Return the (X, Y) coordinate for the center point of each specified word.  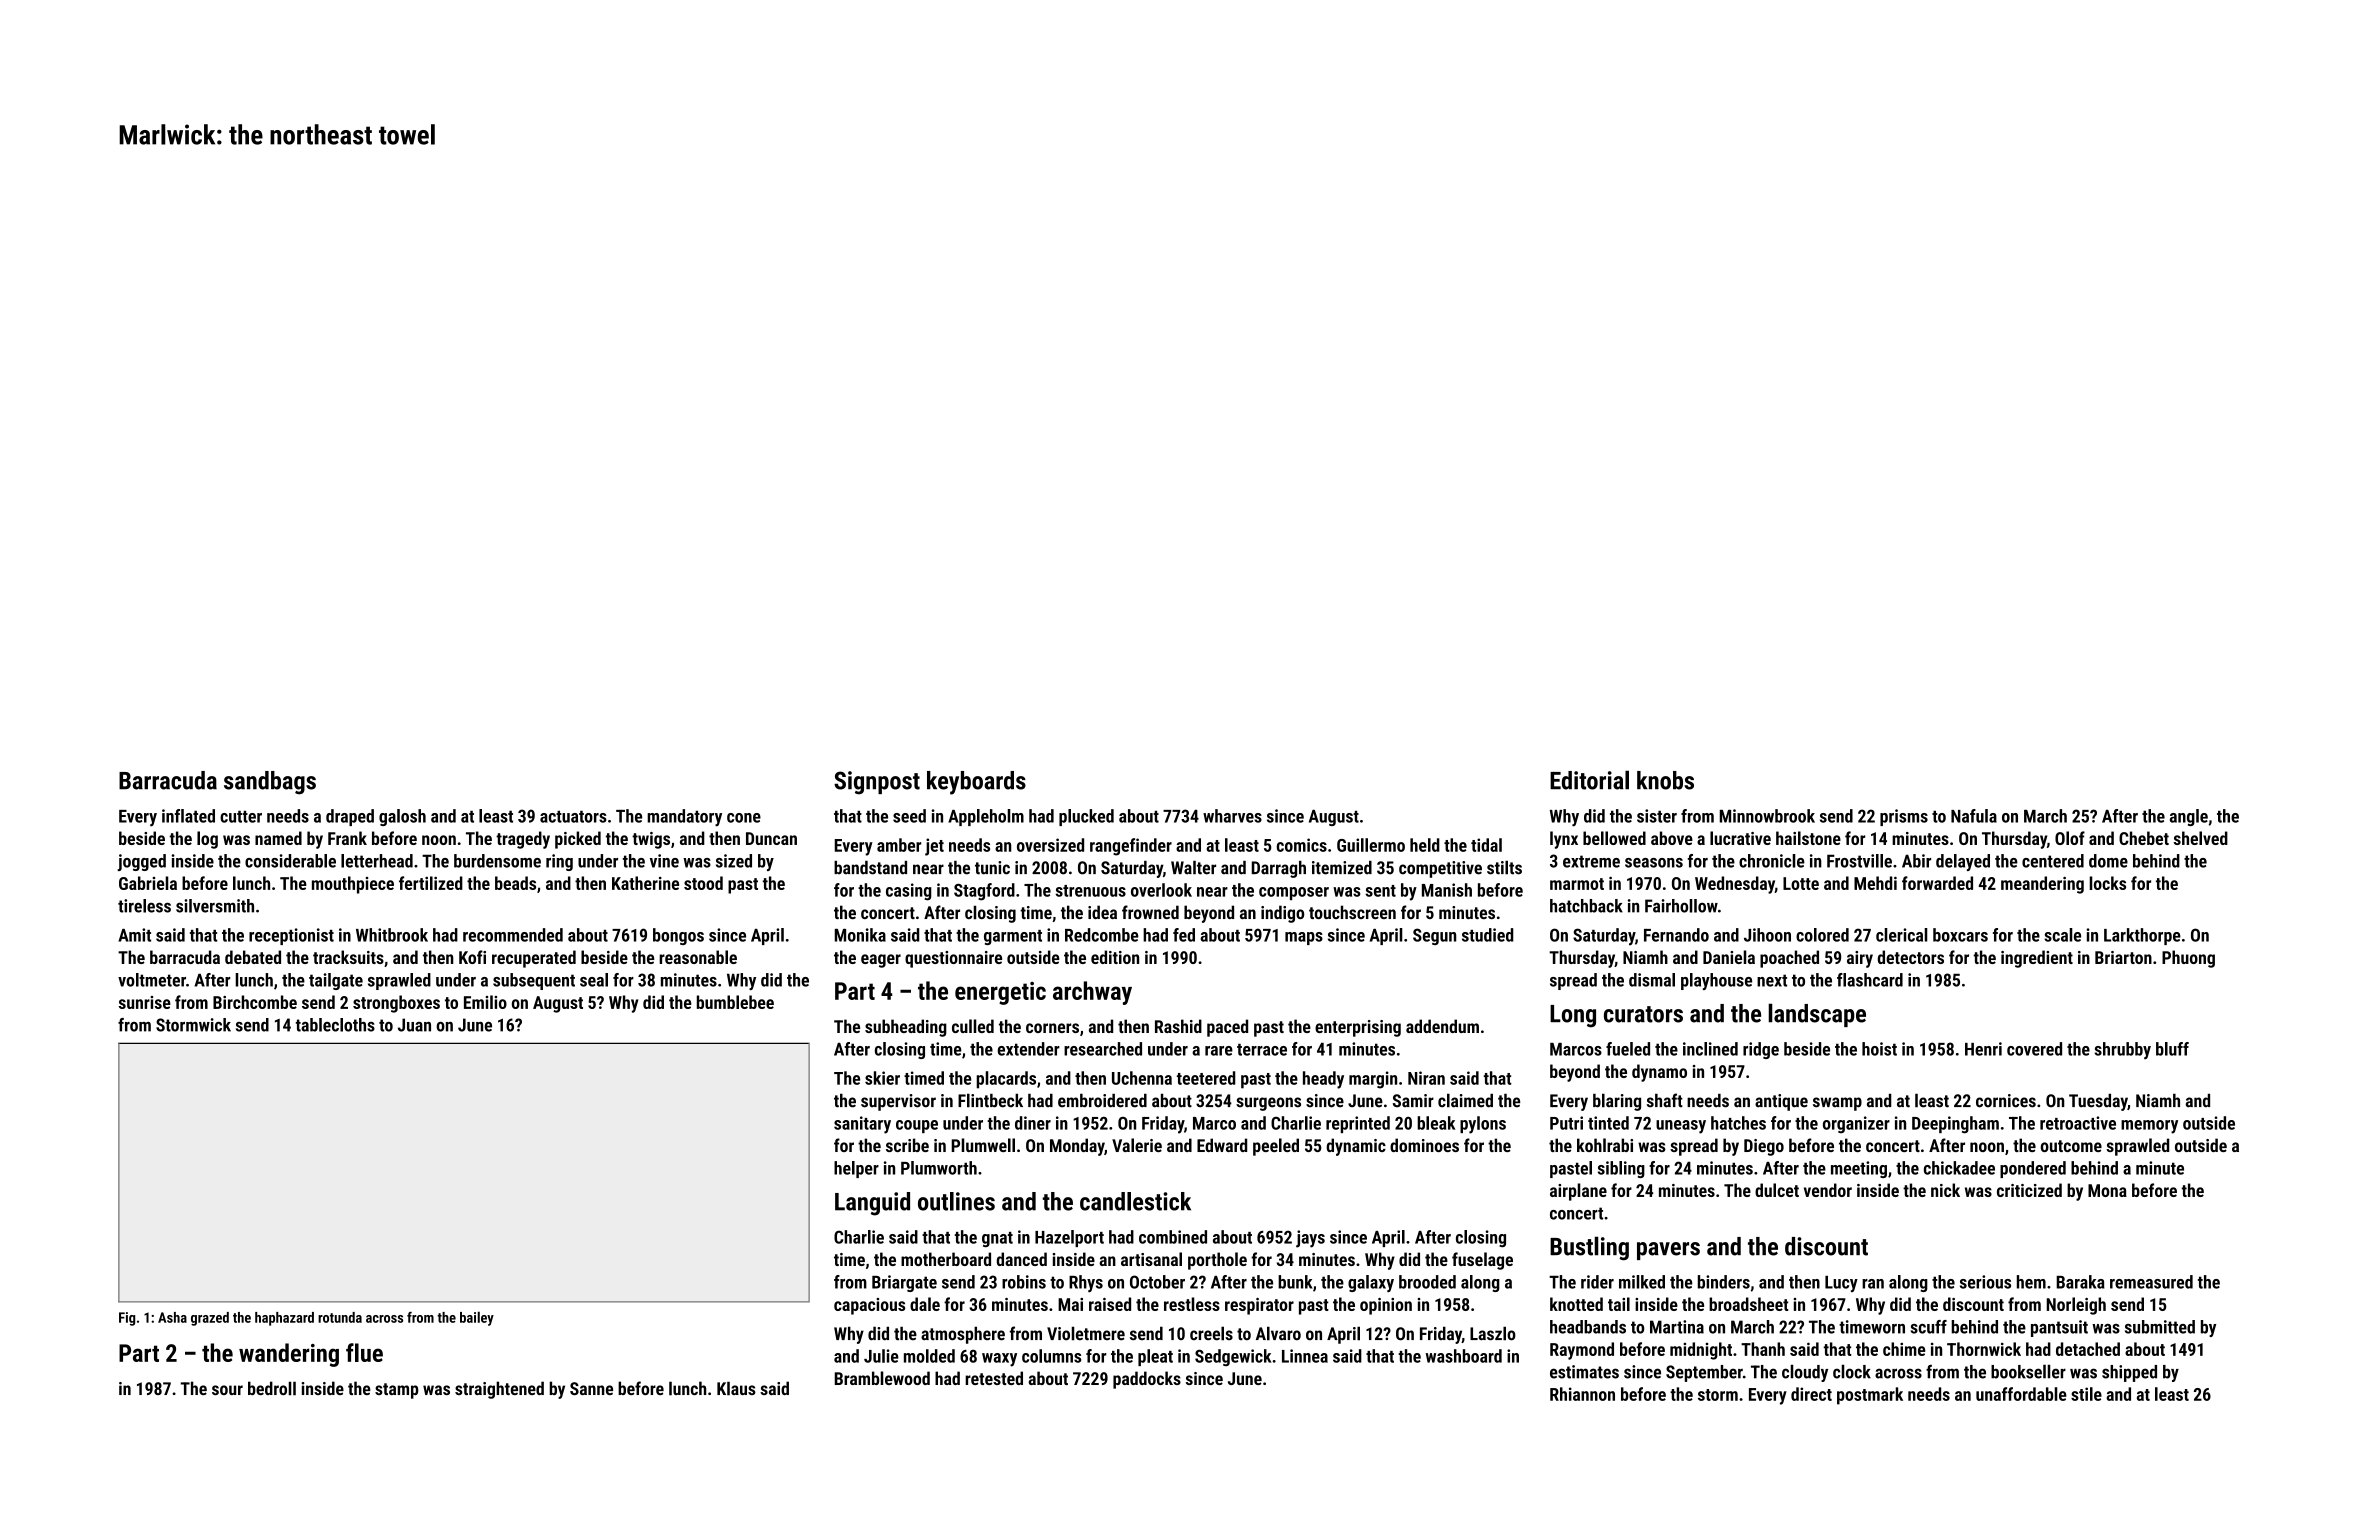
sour (227, 1390)
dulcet (1777, 1190)
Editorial (1589, 780)
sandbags (270, 783)
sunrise (145, 1002)
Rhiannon (1582, 1394)
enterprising (1358, 1028)
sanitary (862, 1125)
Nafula (1974, 816)
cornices (2006, 1101)
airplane (1578, 1192)
